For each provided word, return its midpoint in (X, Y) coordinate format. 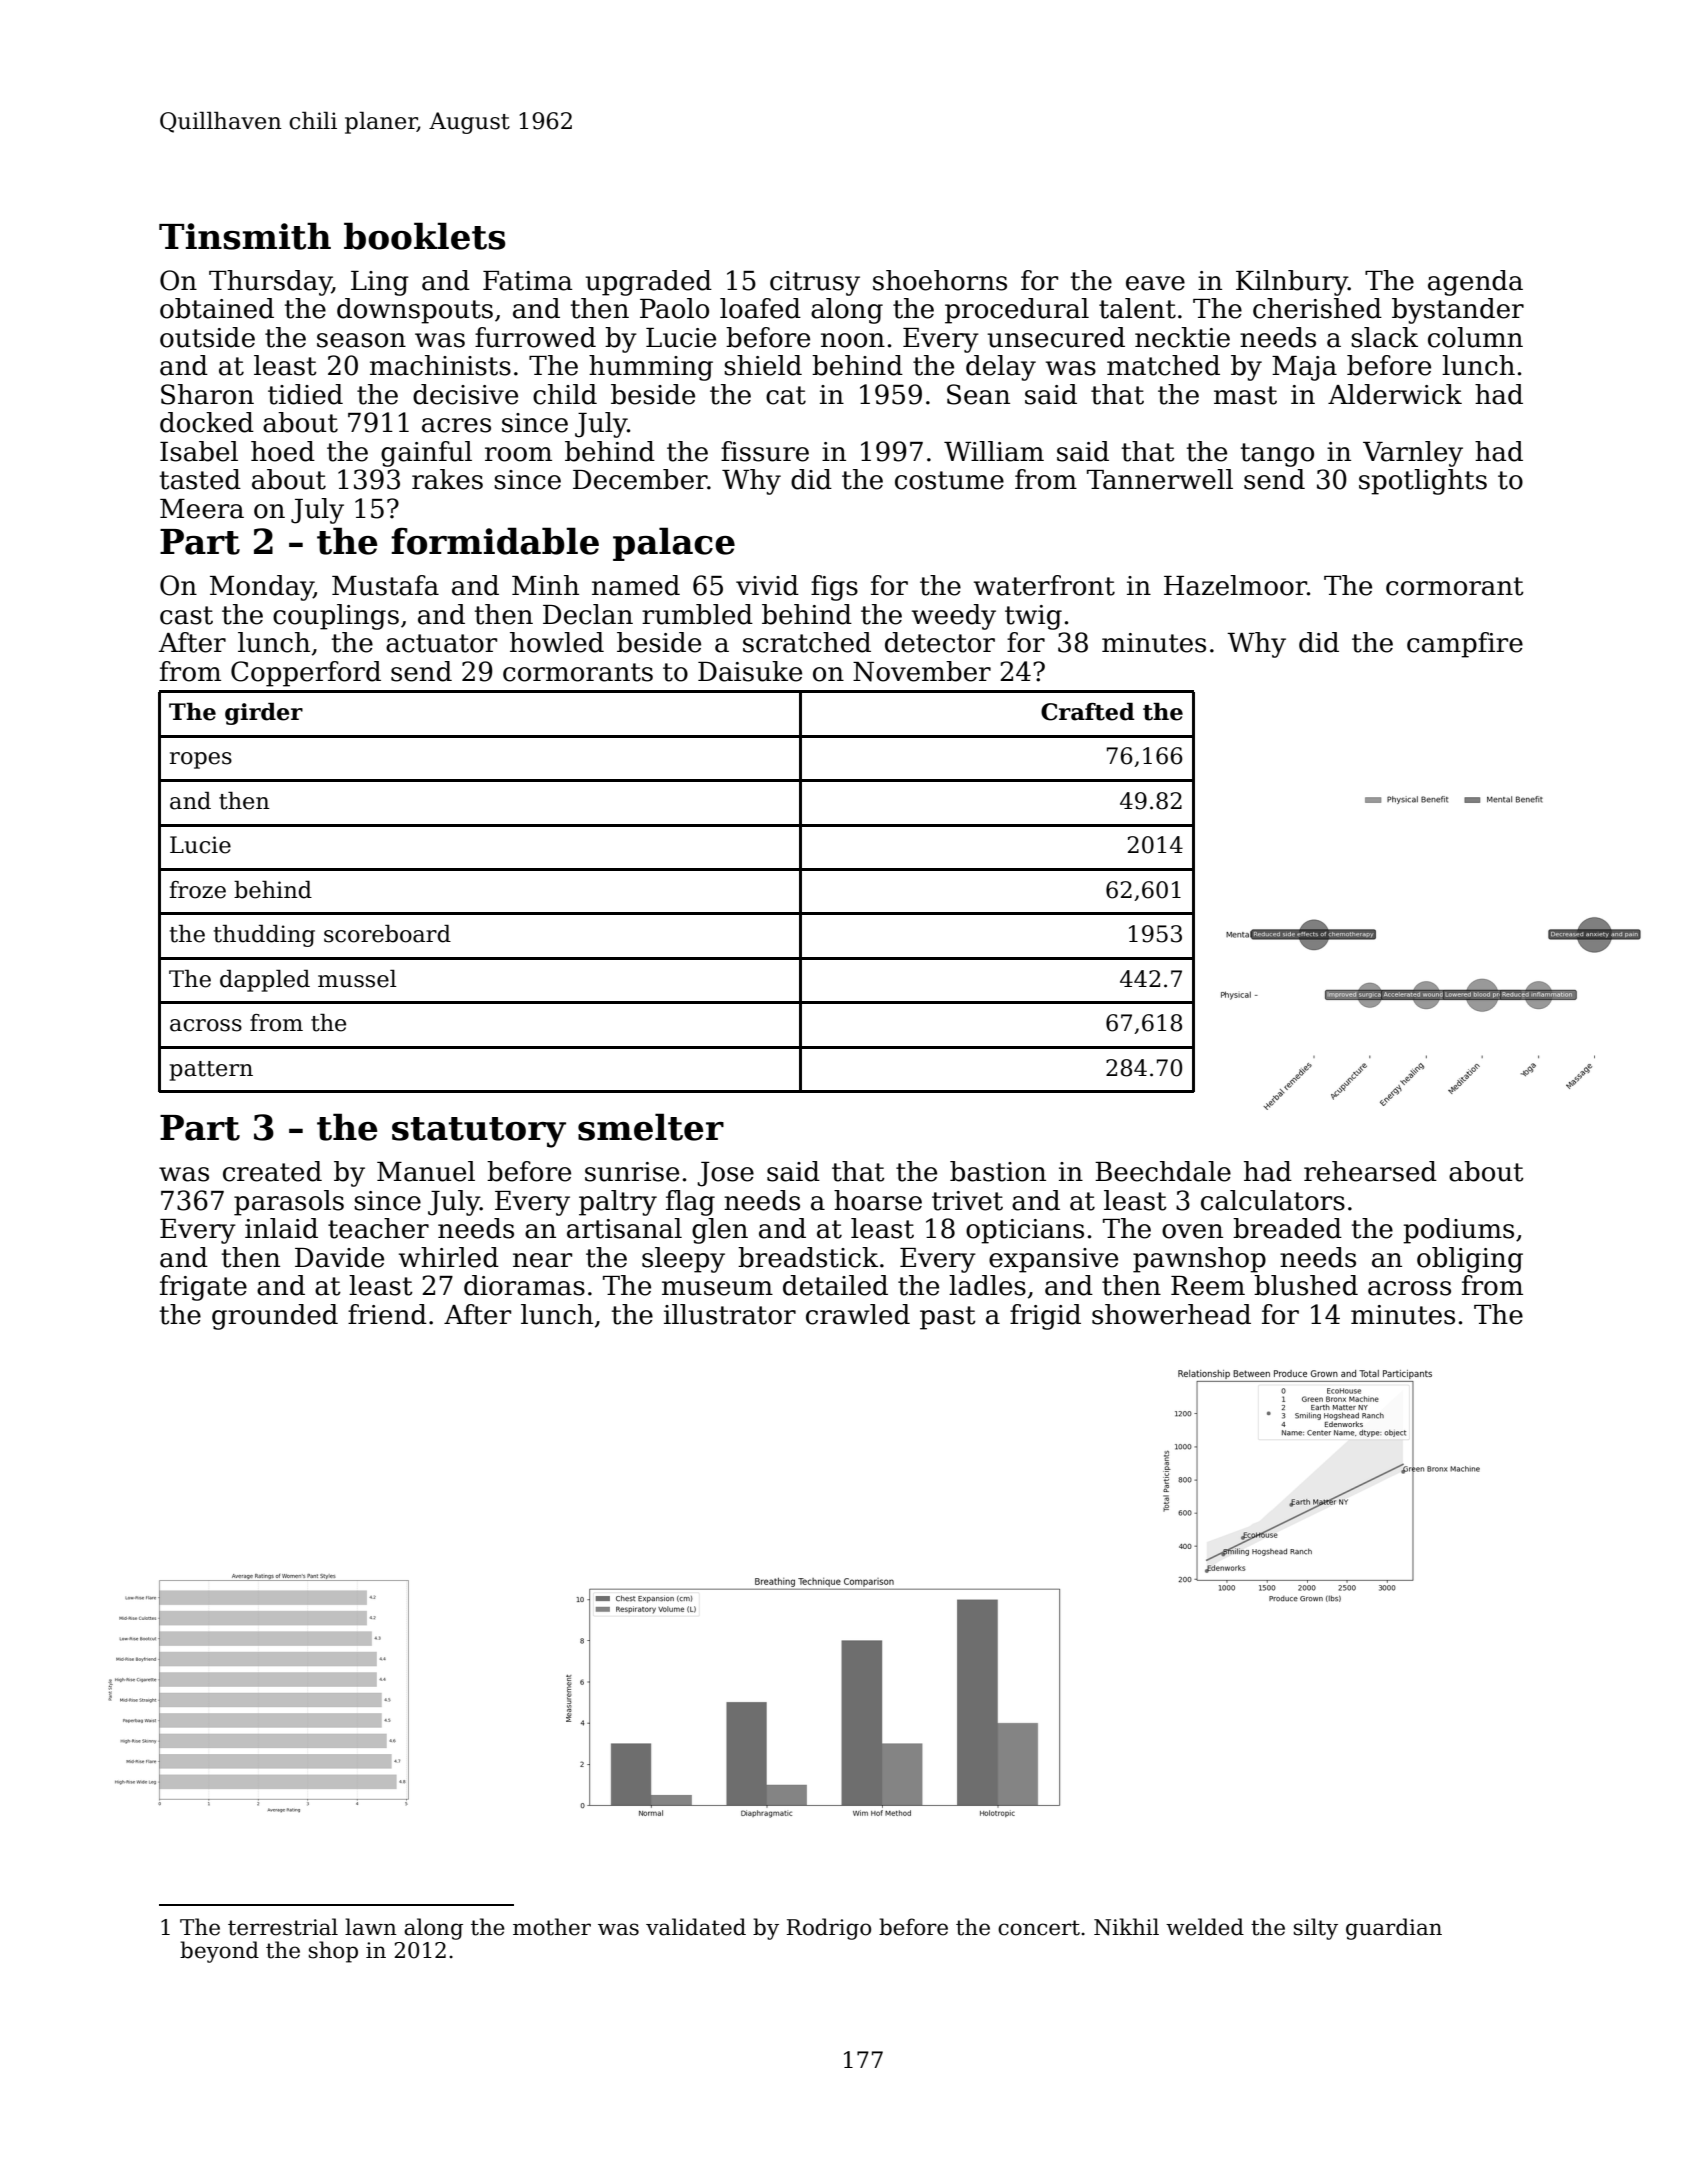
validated (696, 1927)
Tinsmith (245, 236)
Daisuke (750, 671)
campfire (1465, 645)
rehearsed (1370, 1171)
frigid (1045, 1317)
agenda (1475, 283)
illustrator (730, 1314)
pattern (211, 1071)
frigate (203, 1288)
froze (197, 890)
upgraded (648, 283)
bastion (998, 1171)
